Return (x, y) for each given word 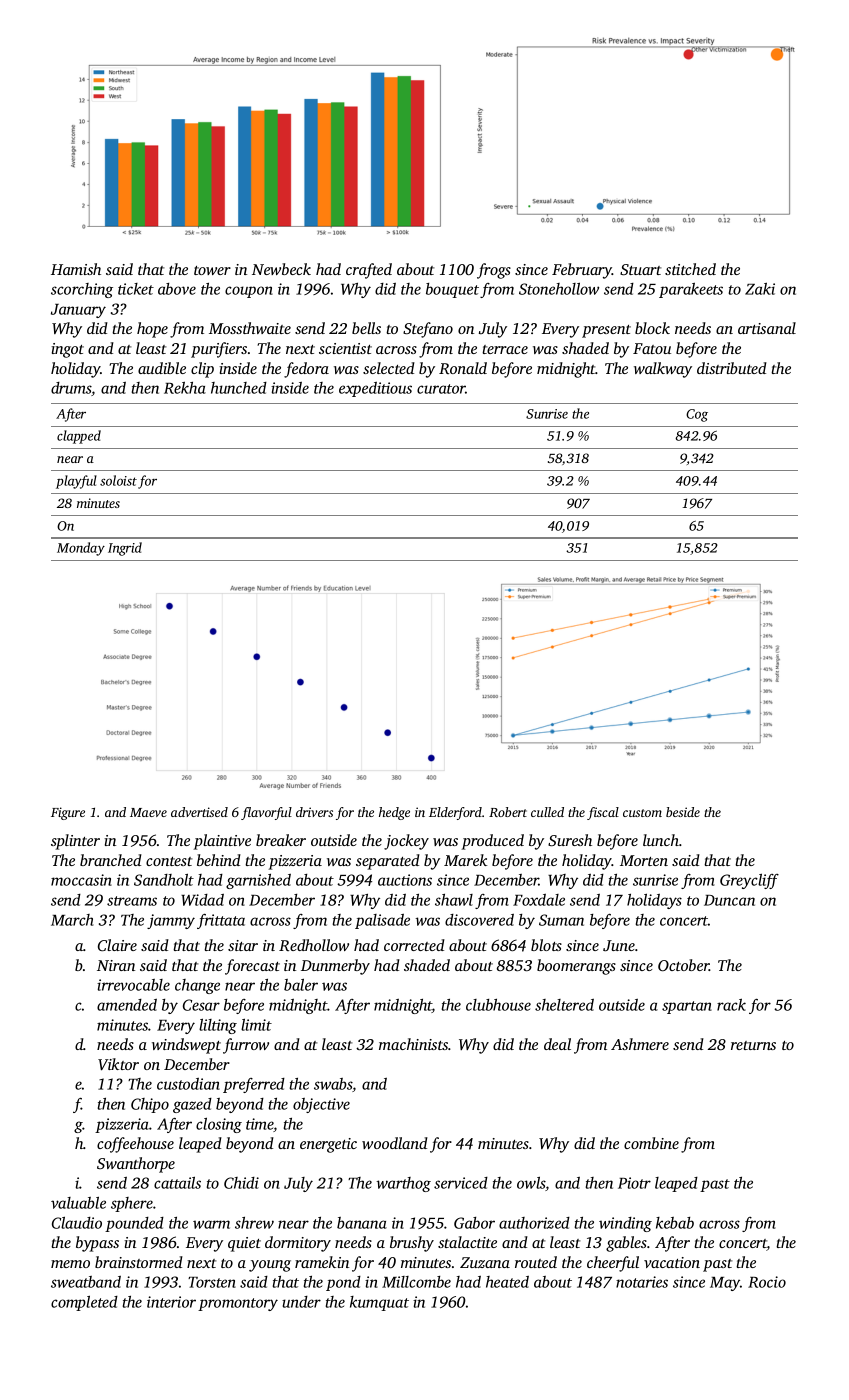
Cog (697, 415)
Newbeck (281, 269)
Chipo (150, 1105)
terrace (505, 349)
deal (557, 1044)
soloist (118, 480)
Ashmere (640, 1044)
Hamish (76, 269)
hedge (394, 813)
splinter (75, 842)
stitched (690, 269)
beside (683, 812)
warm (211, 1224)
